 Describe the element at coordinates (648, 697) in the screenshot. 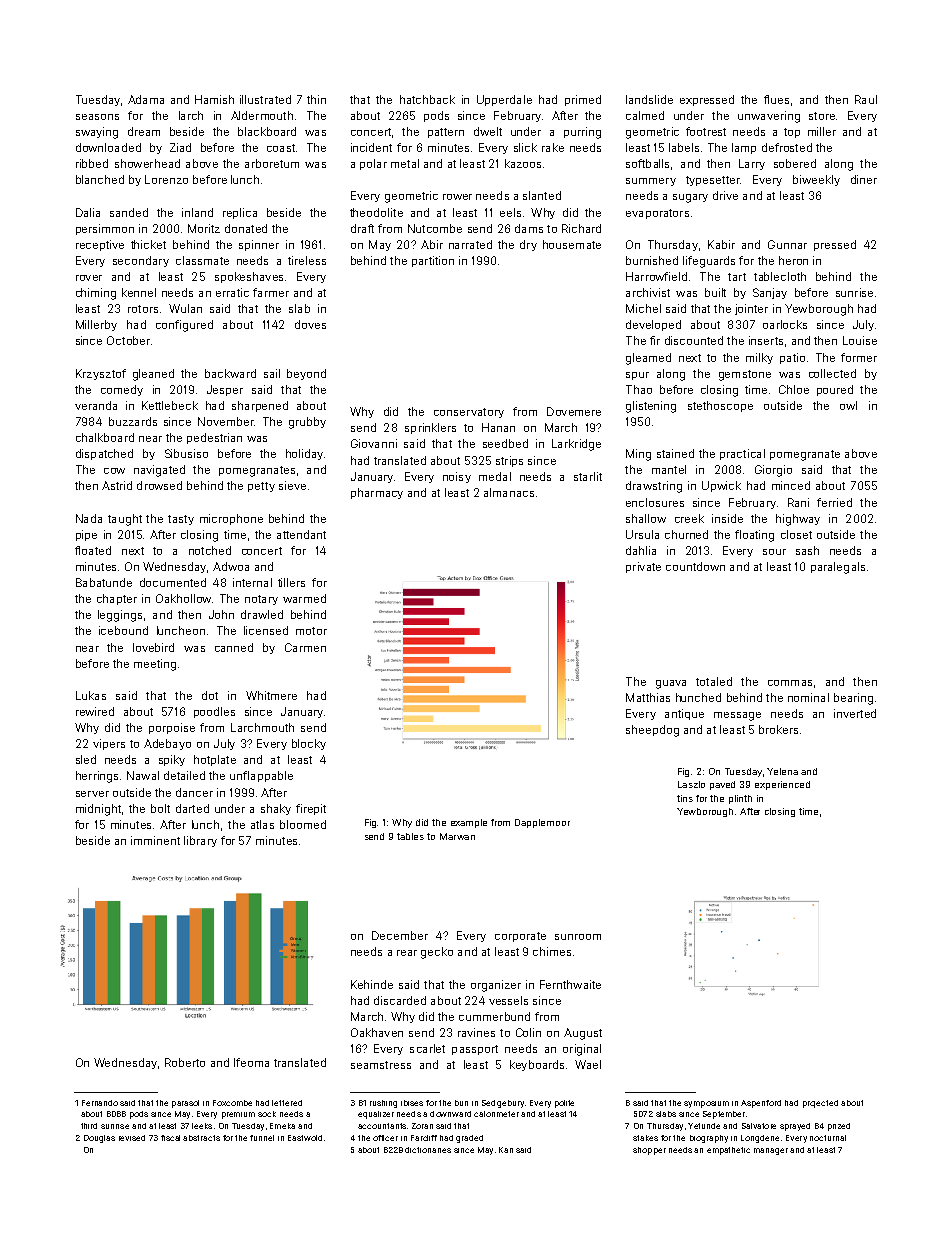

I see `Matthias` at that location.
